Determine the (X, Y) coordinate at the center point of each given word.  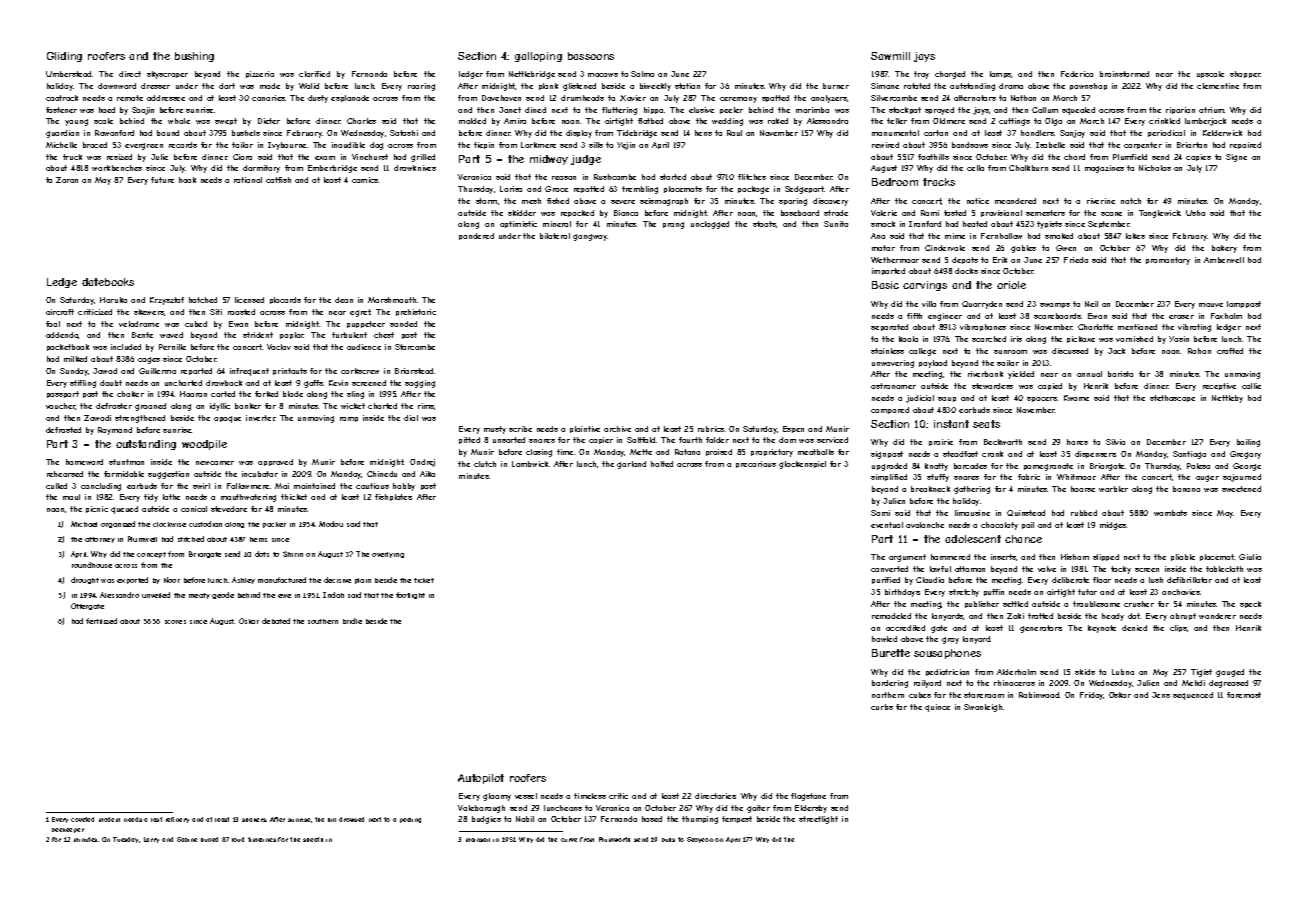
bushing (194, 57)
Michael (84, 524)
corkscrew (360, 371)
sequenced (1193, 696)
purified (886, 580)
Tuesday (125, 840)
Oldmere (949, 121)
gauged (1230, 673)
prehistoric (416, 312)
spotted (775, 98)
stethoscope (1172, 398)
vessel (526, 796)
